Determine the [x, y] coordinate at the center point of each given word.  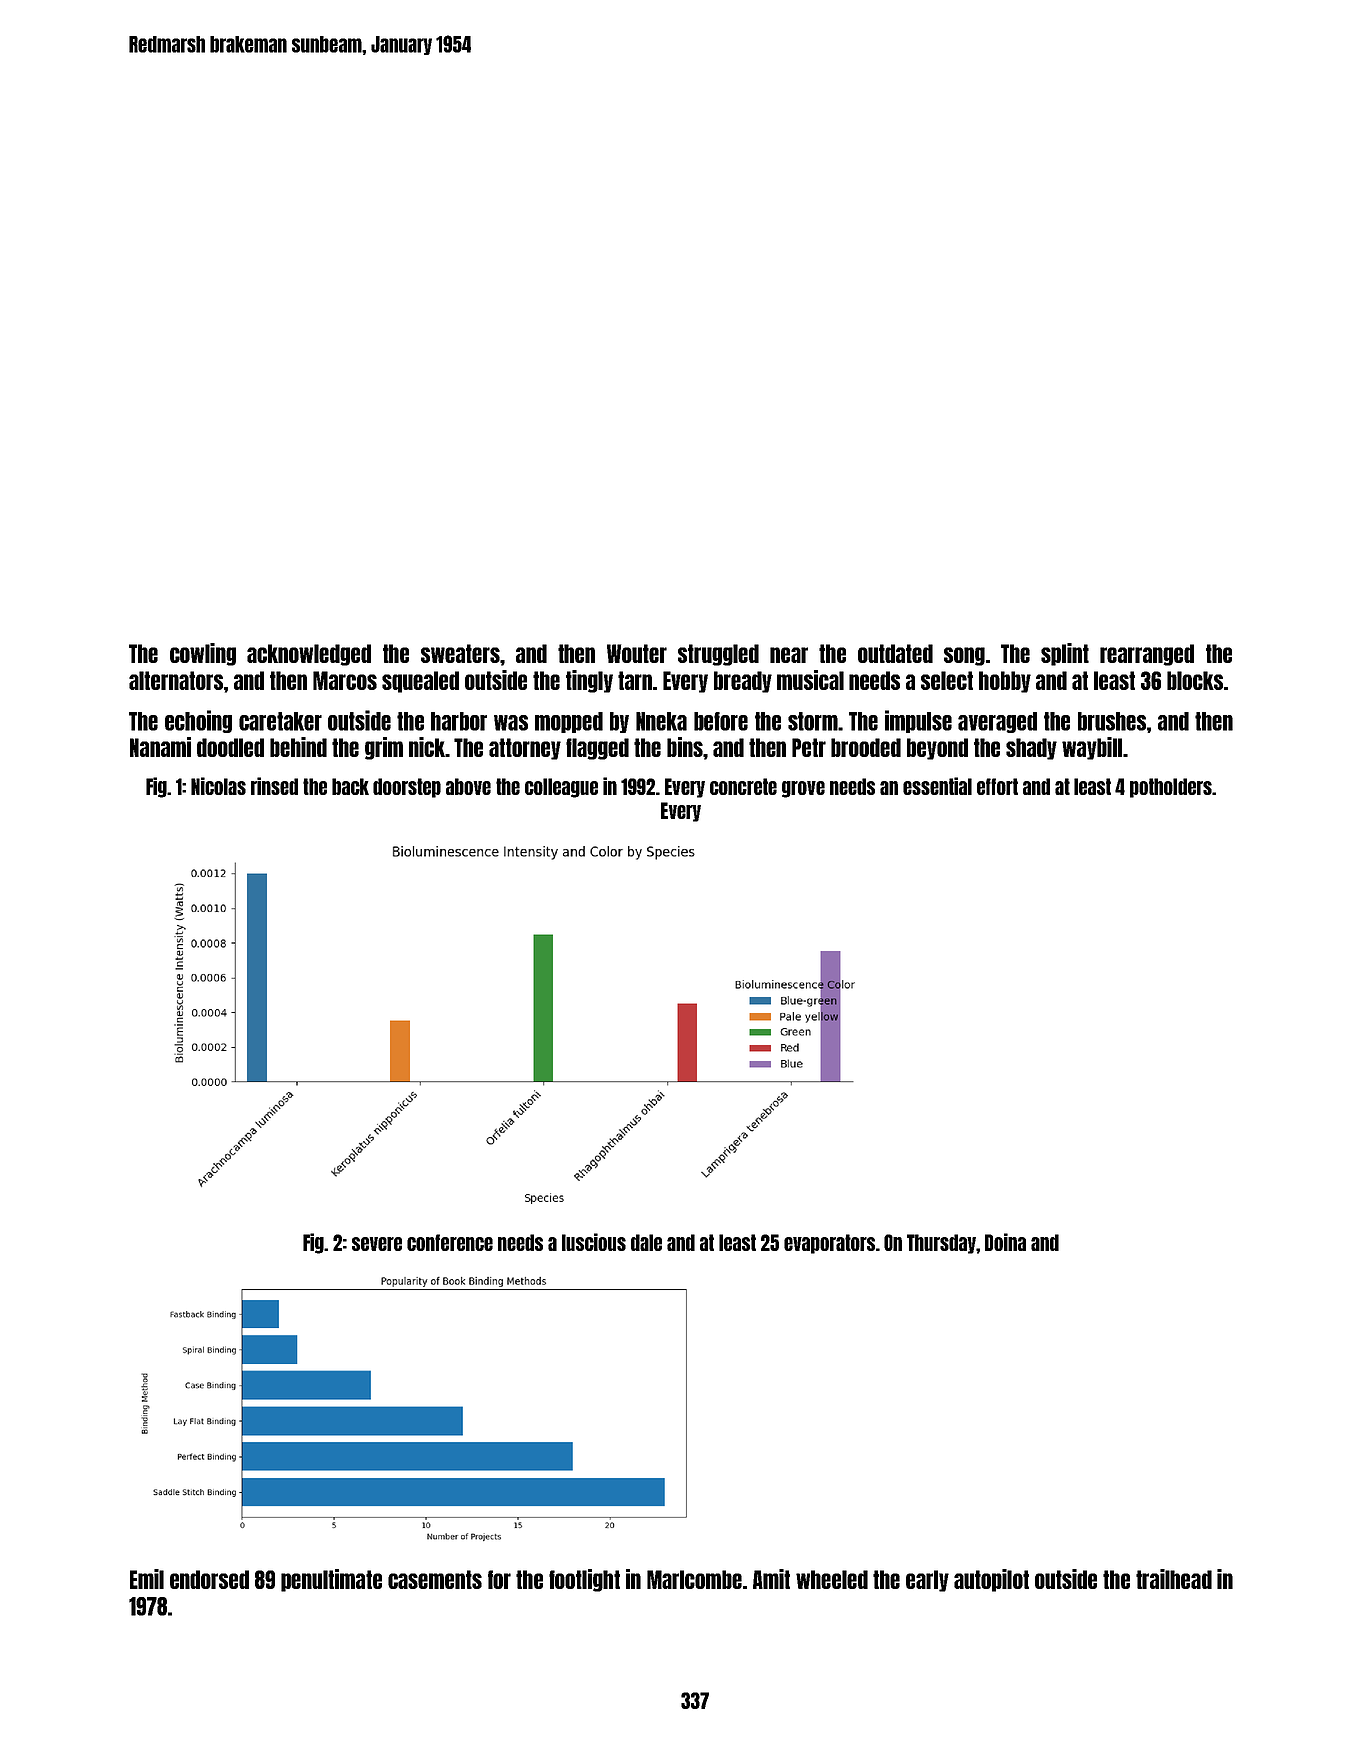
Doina [1005, 1242]
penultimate [331, 1580]
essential [937, 786]
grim [384, 748]
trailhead [1174, 1579]
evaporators [829, 1244]
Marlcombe [694, 1579]
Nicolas [218, 786]
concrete [743, 786]
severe [377, 1244]
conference [450, 1242]
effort [997, 786]
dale [646, 1242]
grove [803, 789]
